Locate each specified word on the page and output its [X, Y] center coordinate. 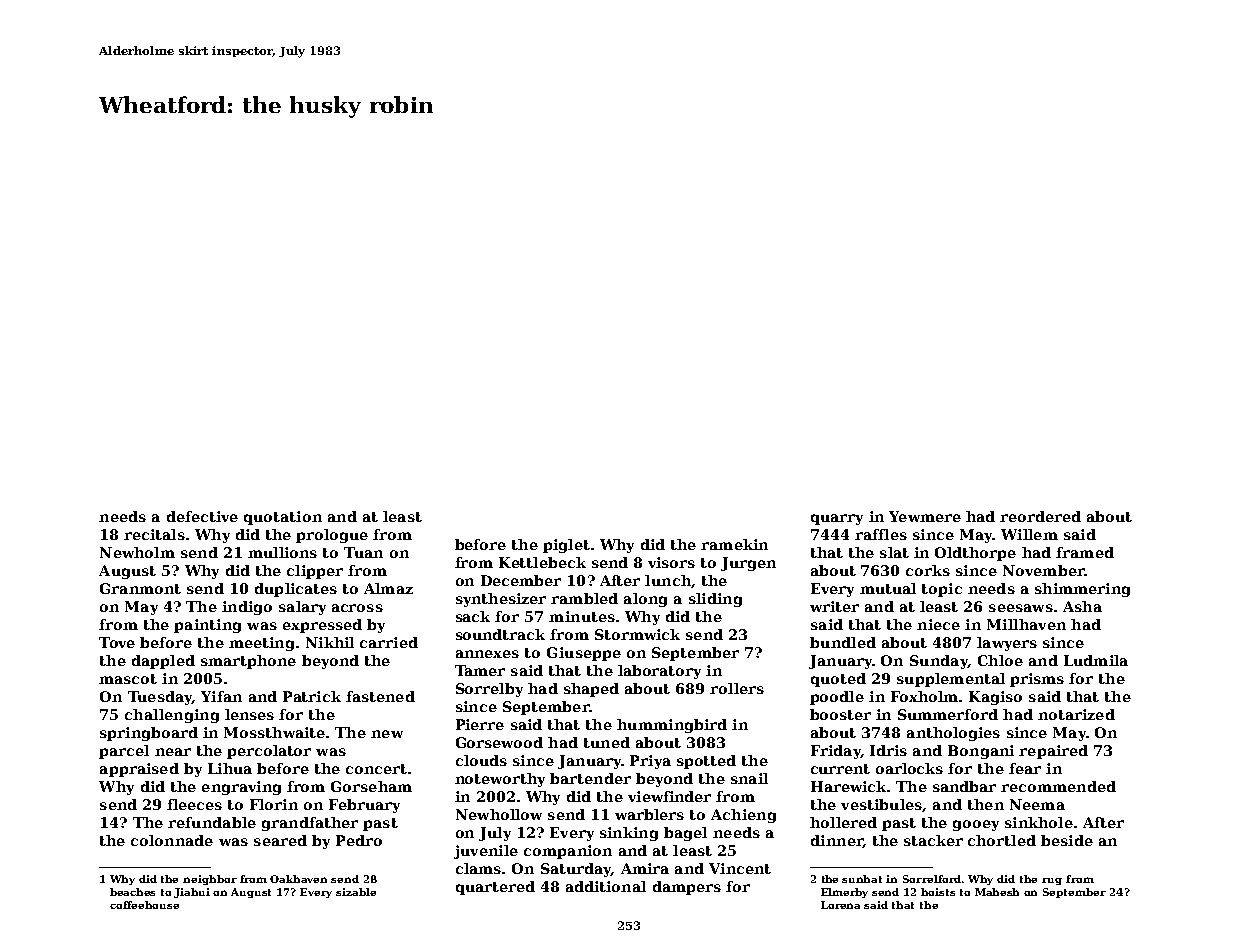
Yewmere [925, 516]
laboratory [659, 672]
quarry [837, 519]
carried [389, 642]
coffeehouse [144, 905]
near [173, 752]
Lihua [230, 768]
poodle [837, 698]
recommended [1058, 786]
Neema [1037, 804]
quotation [283, 518]
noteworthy [500, 780]
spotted [706, 762]
